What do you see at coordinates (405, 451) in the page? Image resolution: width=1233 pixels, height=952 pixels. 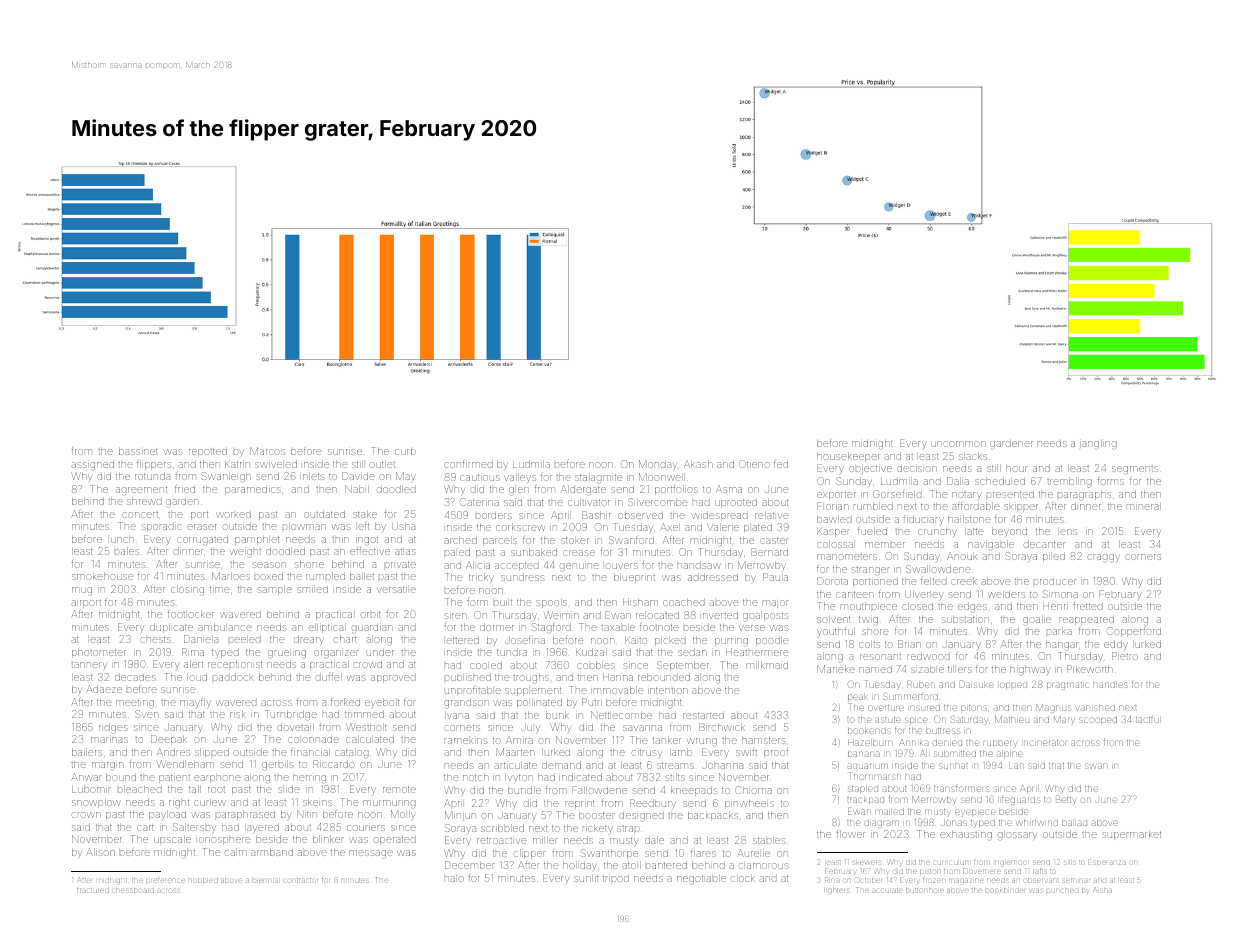 I see `curb` at bounding box center [405, 451].
